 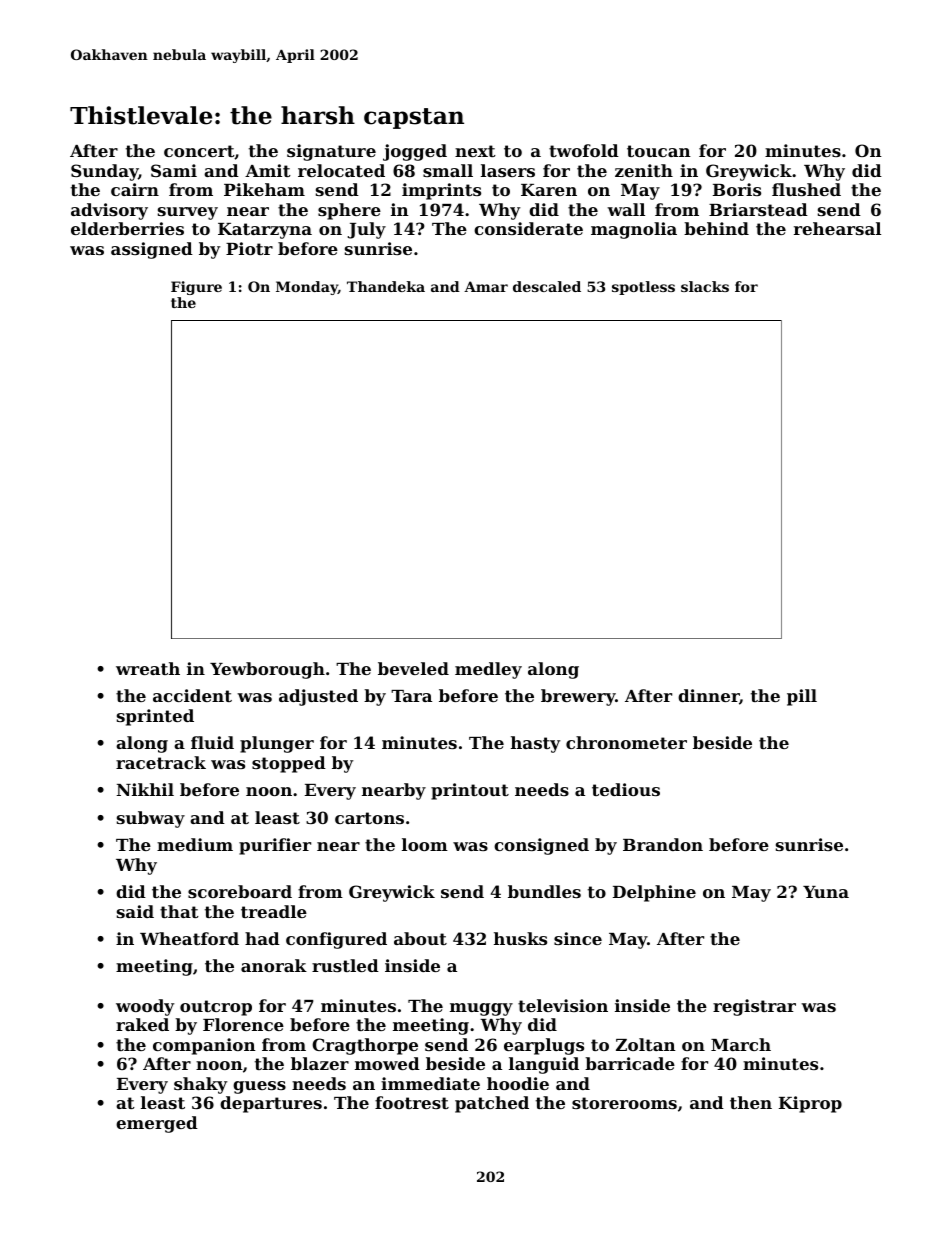 What do you see at coordinates (195, 844) in the document?
I see `medium` at bounding box center [195, 844].
